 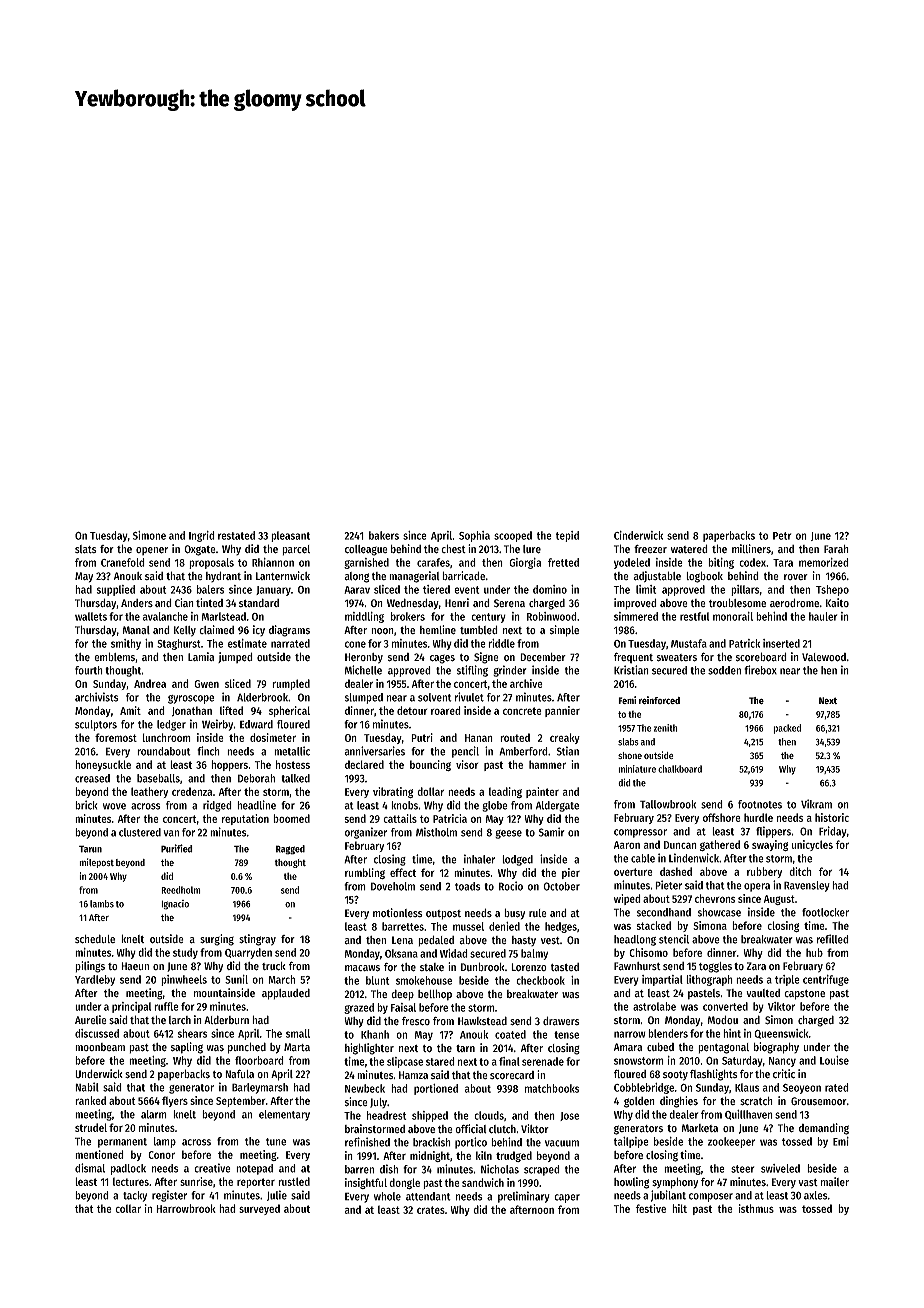 I want to click on rubbery, so click(x=764, y=872).
